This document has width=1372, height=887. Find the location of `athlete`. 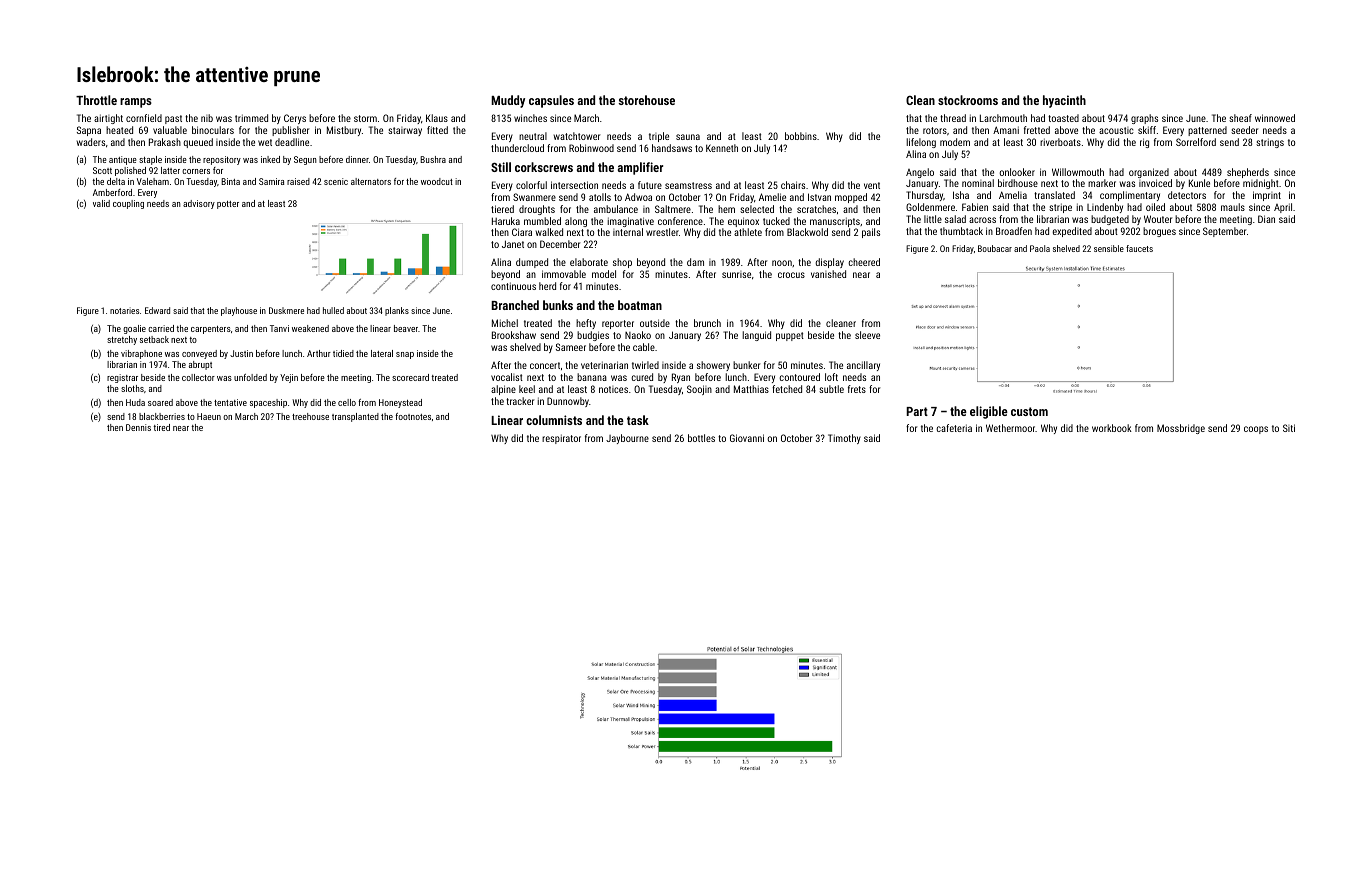

athlete is located at coordinates (748, 232).
